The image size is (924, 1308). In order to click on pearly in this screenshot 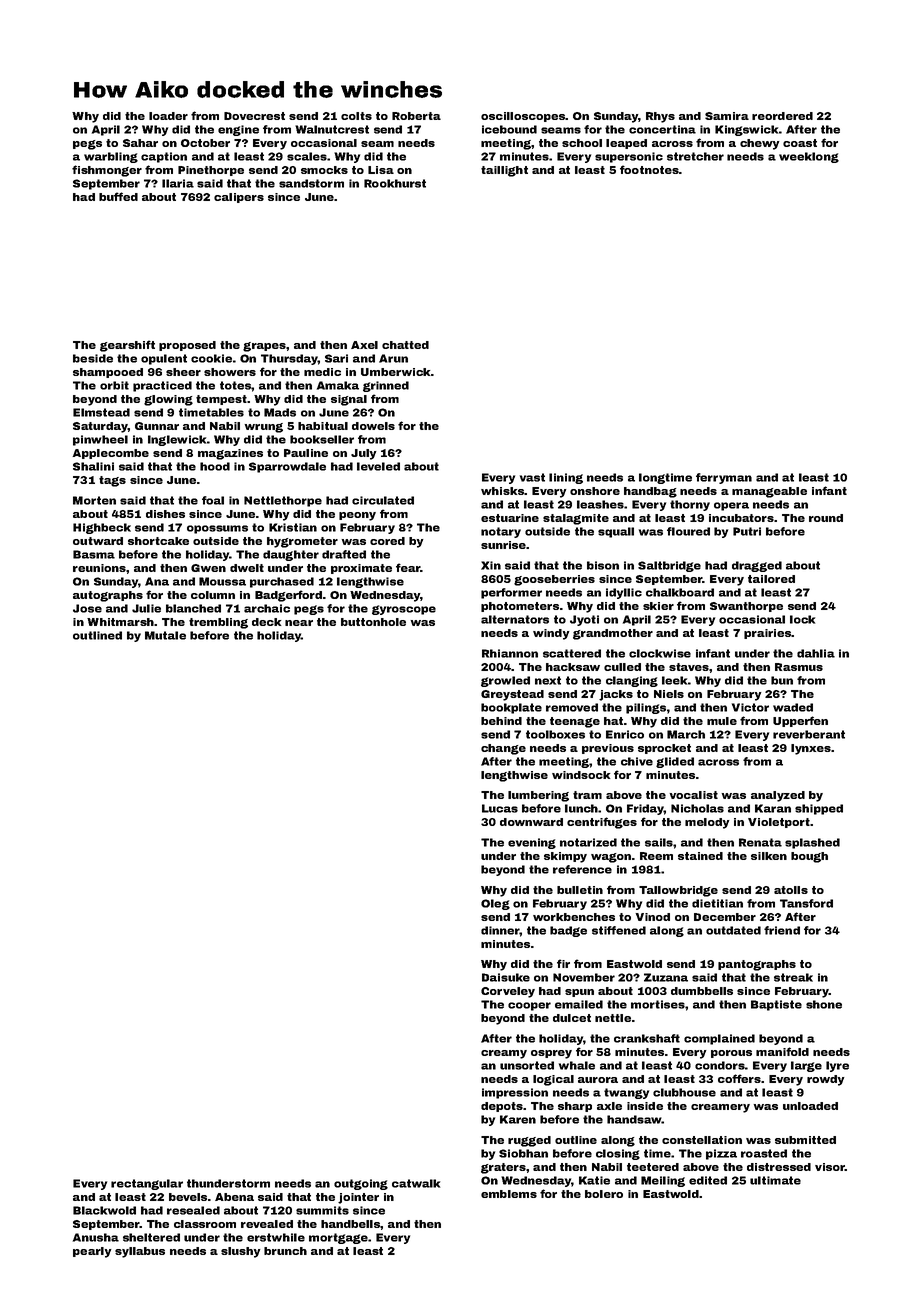, I will do `click(92, 1252)`.
